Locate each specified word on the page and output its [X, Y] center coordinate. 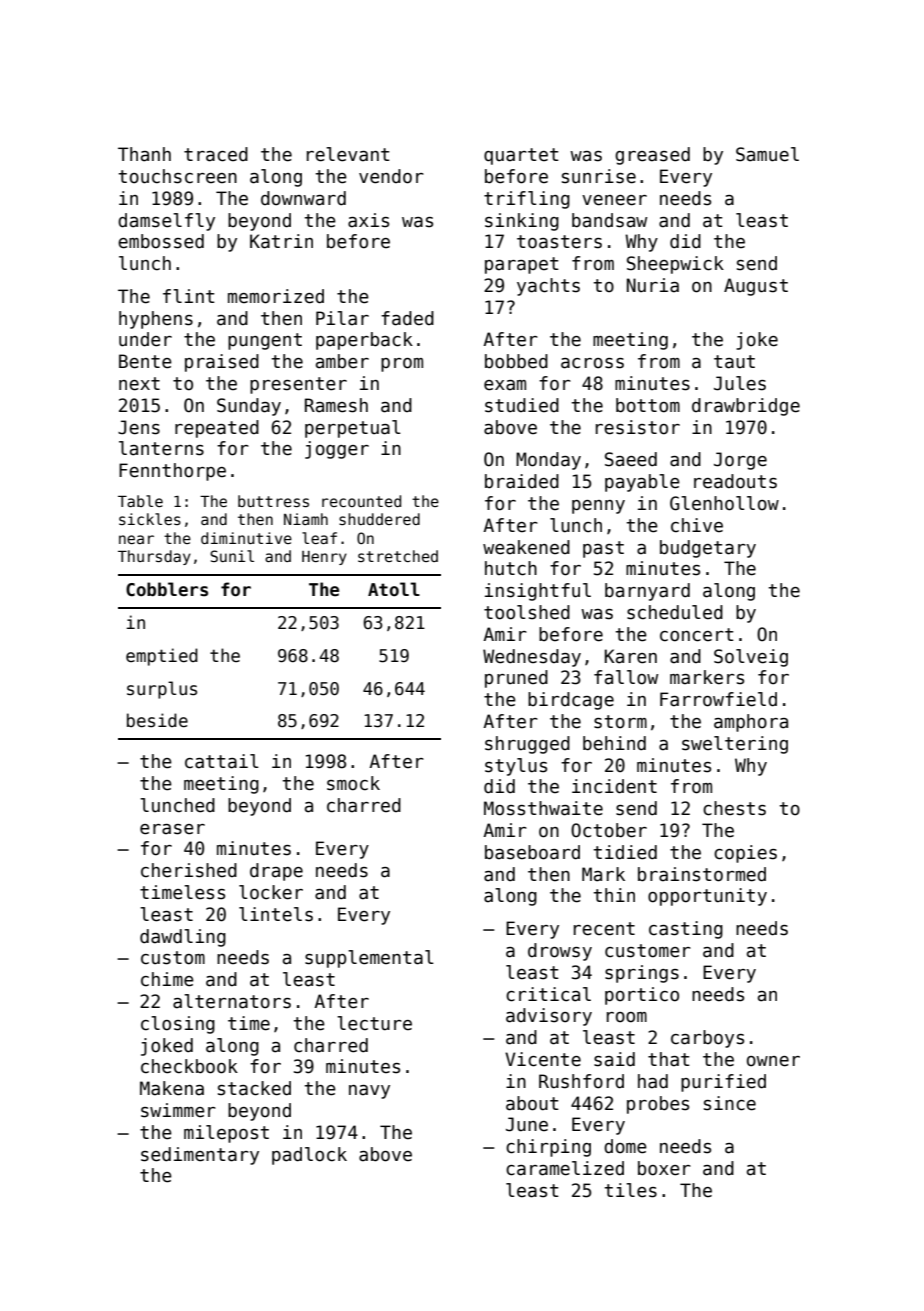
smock [353, 783]
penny [598, 507]
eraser [172, 829]
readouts [735, 481]
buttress [273, 501]
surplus [162, 690]
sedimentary [200, 1156]
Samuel [767, 154]
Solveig [751, 658]
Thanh [144, 154]
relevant [348, 154]
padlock [309, 1156]
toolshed [527, 612]
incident [614, 786]
